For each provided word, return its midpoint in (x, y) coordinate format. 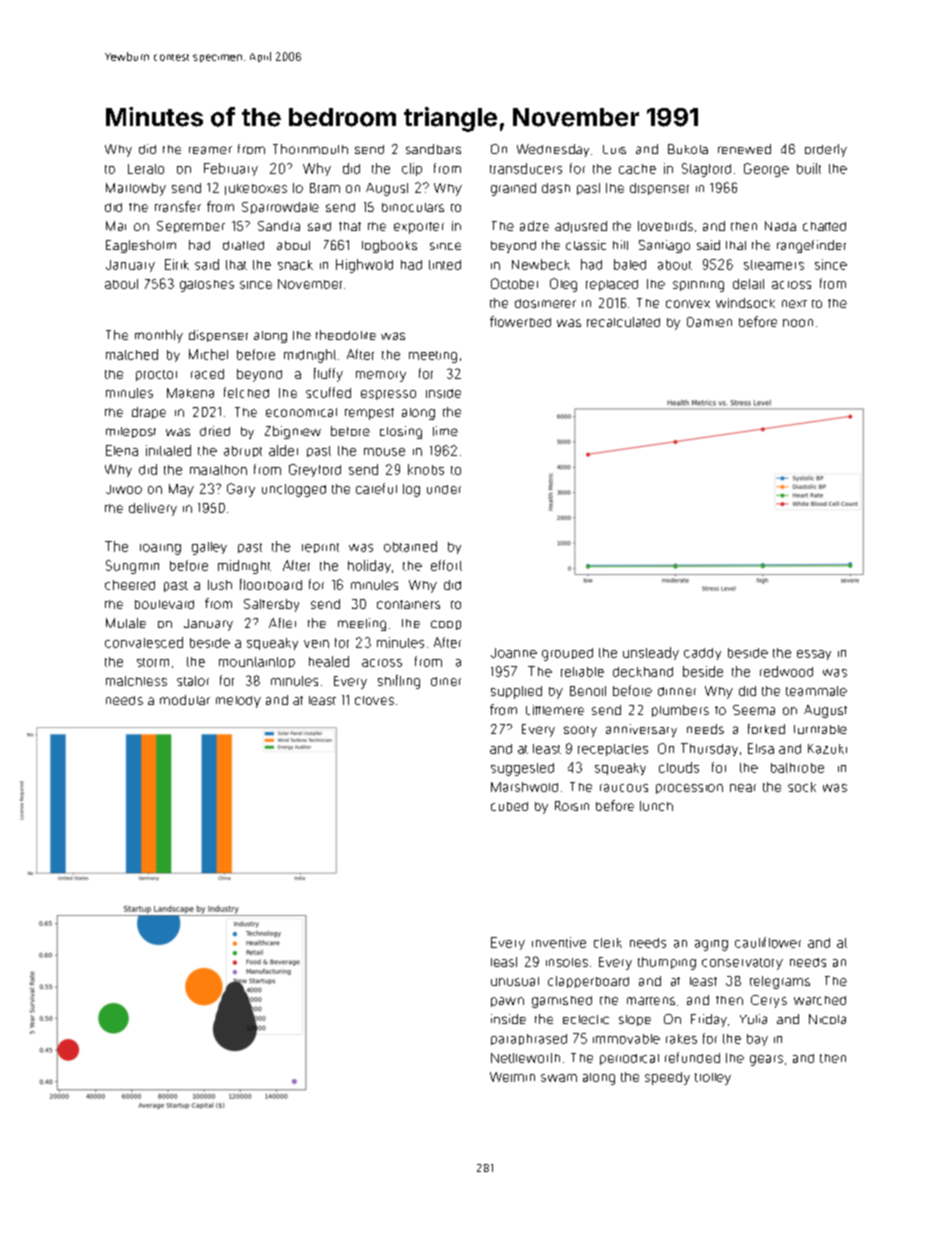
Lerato (146, 169)
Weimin (512, 1077)
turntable (820, 729)
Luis (614, 149)
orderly (826, 150)
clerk (608, 943)
